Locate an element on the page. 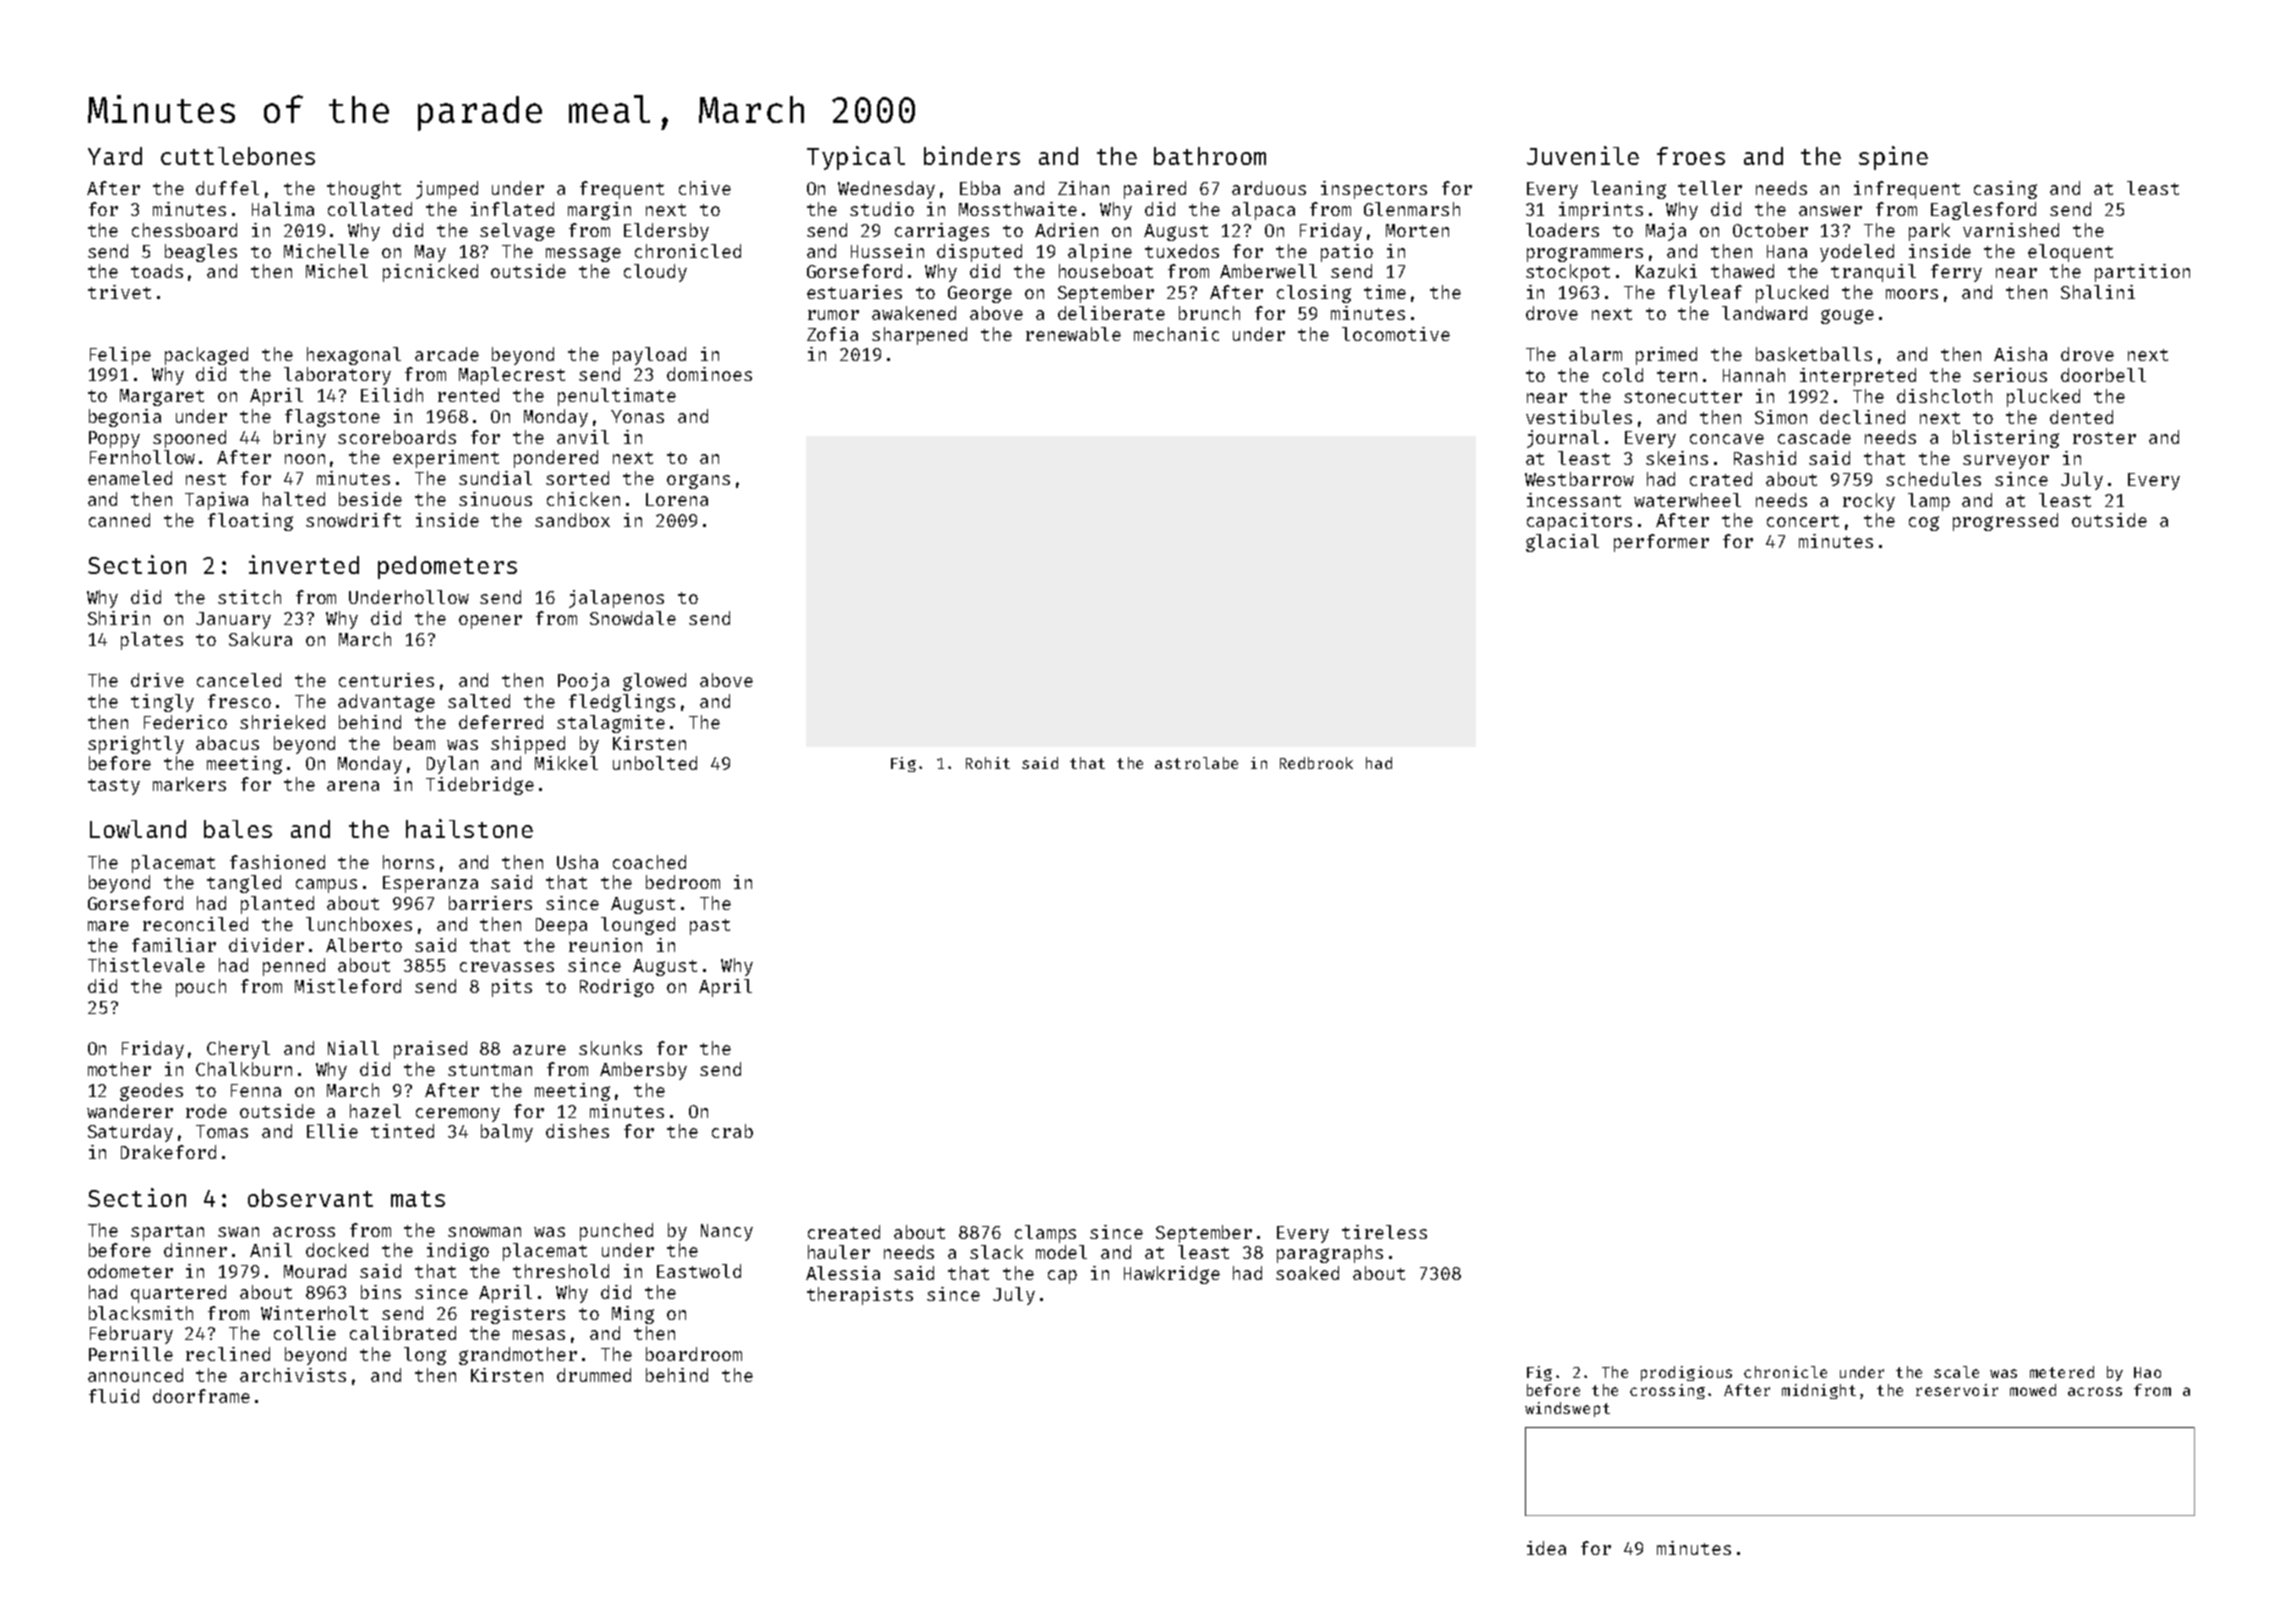 The width and height of the image is (2282, 1614). Hao is located at coordinates (2147, 1372).
